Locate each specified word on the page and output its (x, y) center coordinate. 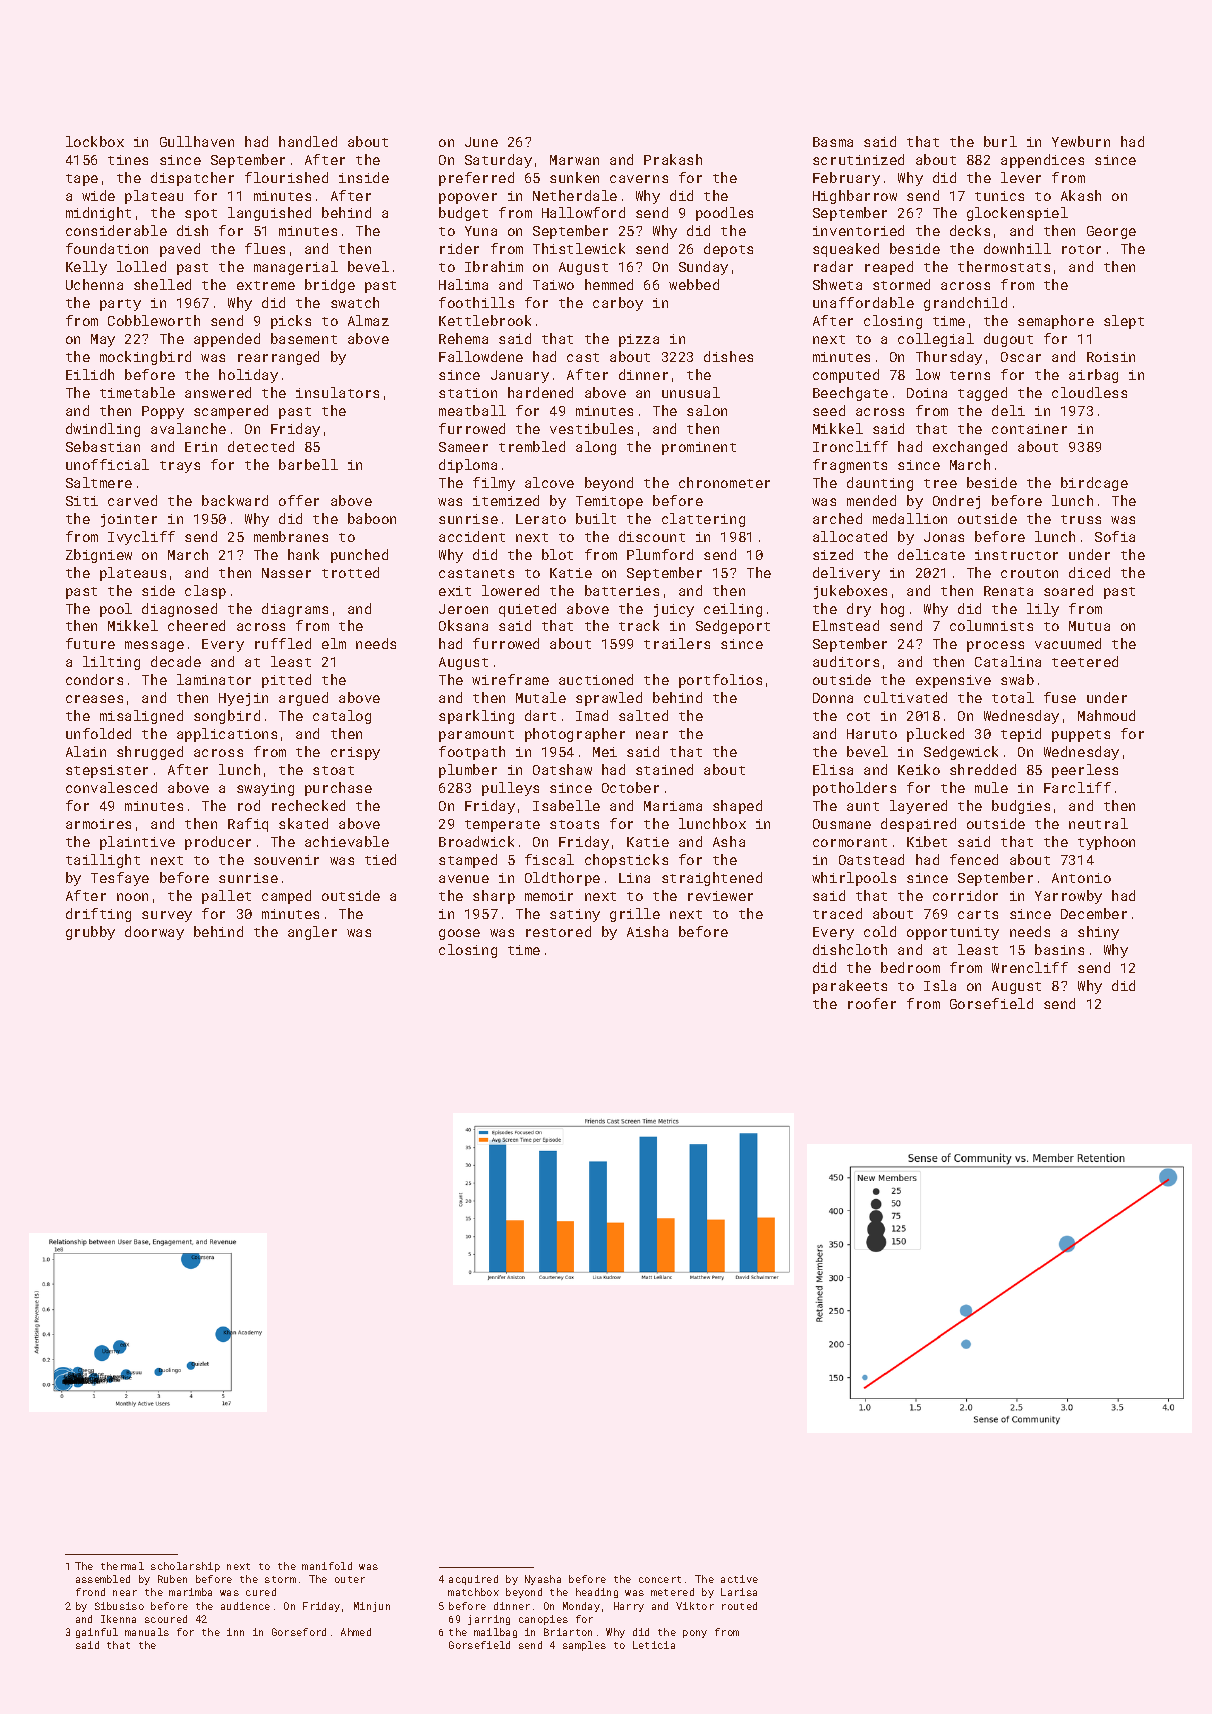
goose (459, 934)
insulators (337, 392)
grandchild (965, 304)
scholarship (185, 1567)
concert (660, 1579)
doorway (154, 933)
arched (837, 518)
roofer (872, 1003)
